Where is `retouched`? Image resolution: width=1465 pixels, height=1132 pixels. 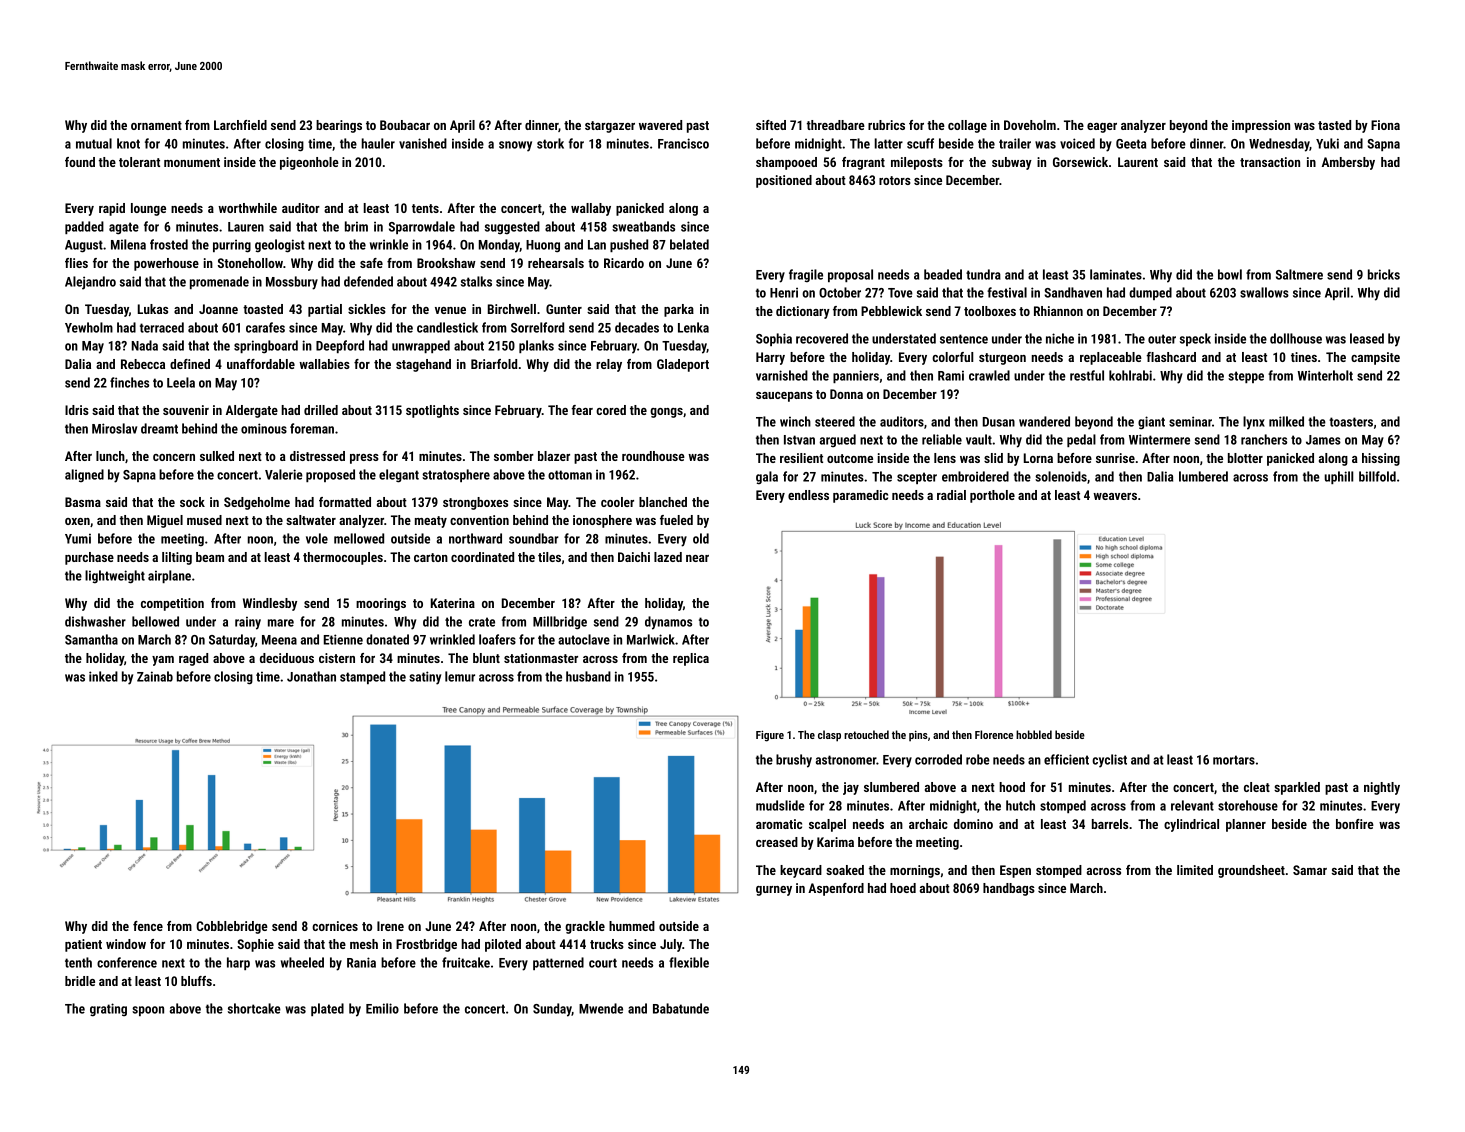
retouched is located at coordinates (866, 734).
